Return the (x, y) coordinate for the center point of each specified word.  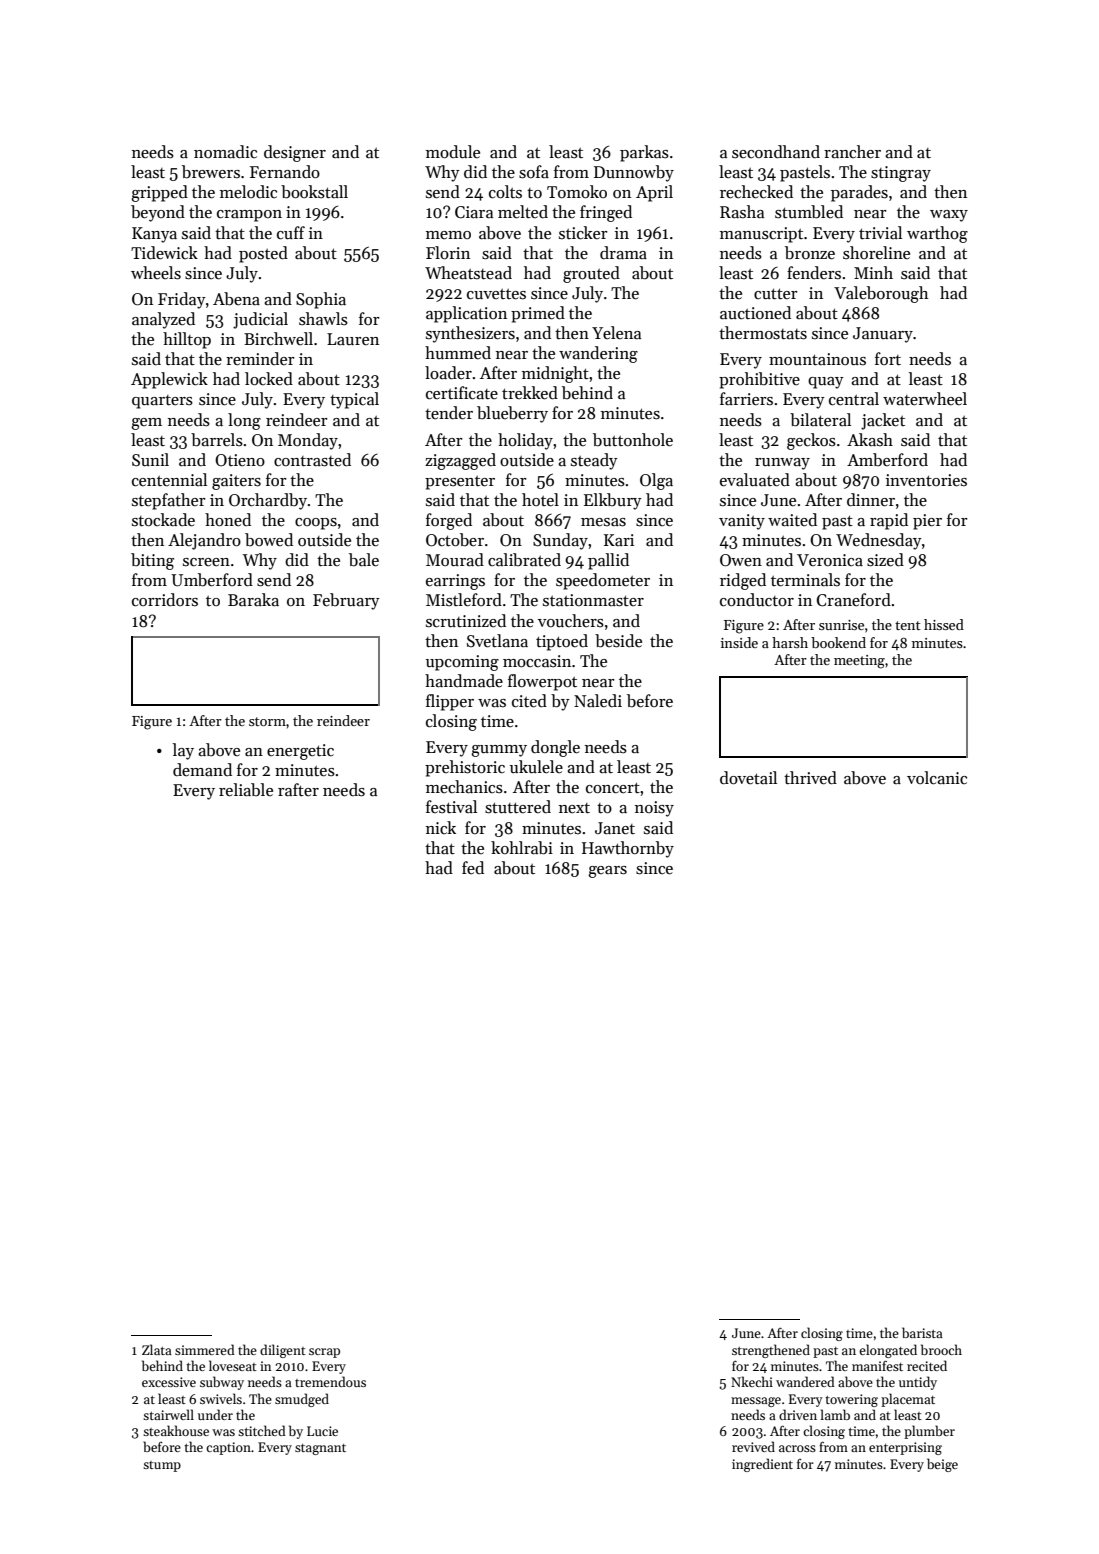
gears (607, 872)
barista (922, 1332)
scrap (324, 1353)
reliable (246, 790)
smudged (302, 1400)
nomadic (225, 152)
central (854, 399)
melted (523, 212)
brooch (941, 1349)
